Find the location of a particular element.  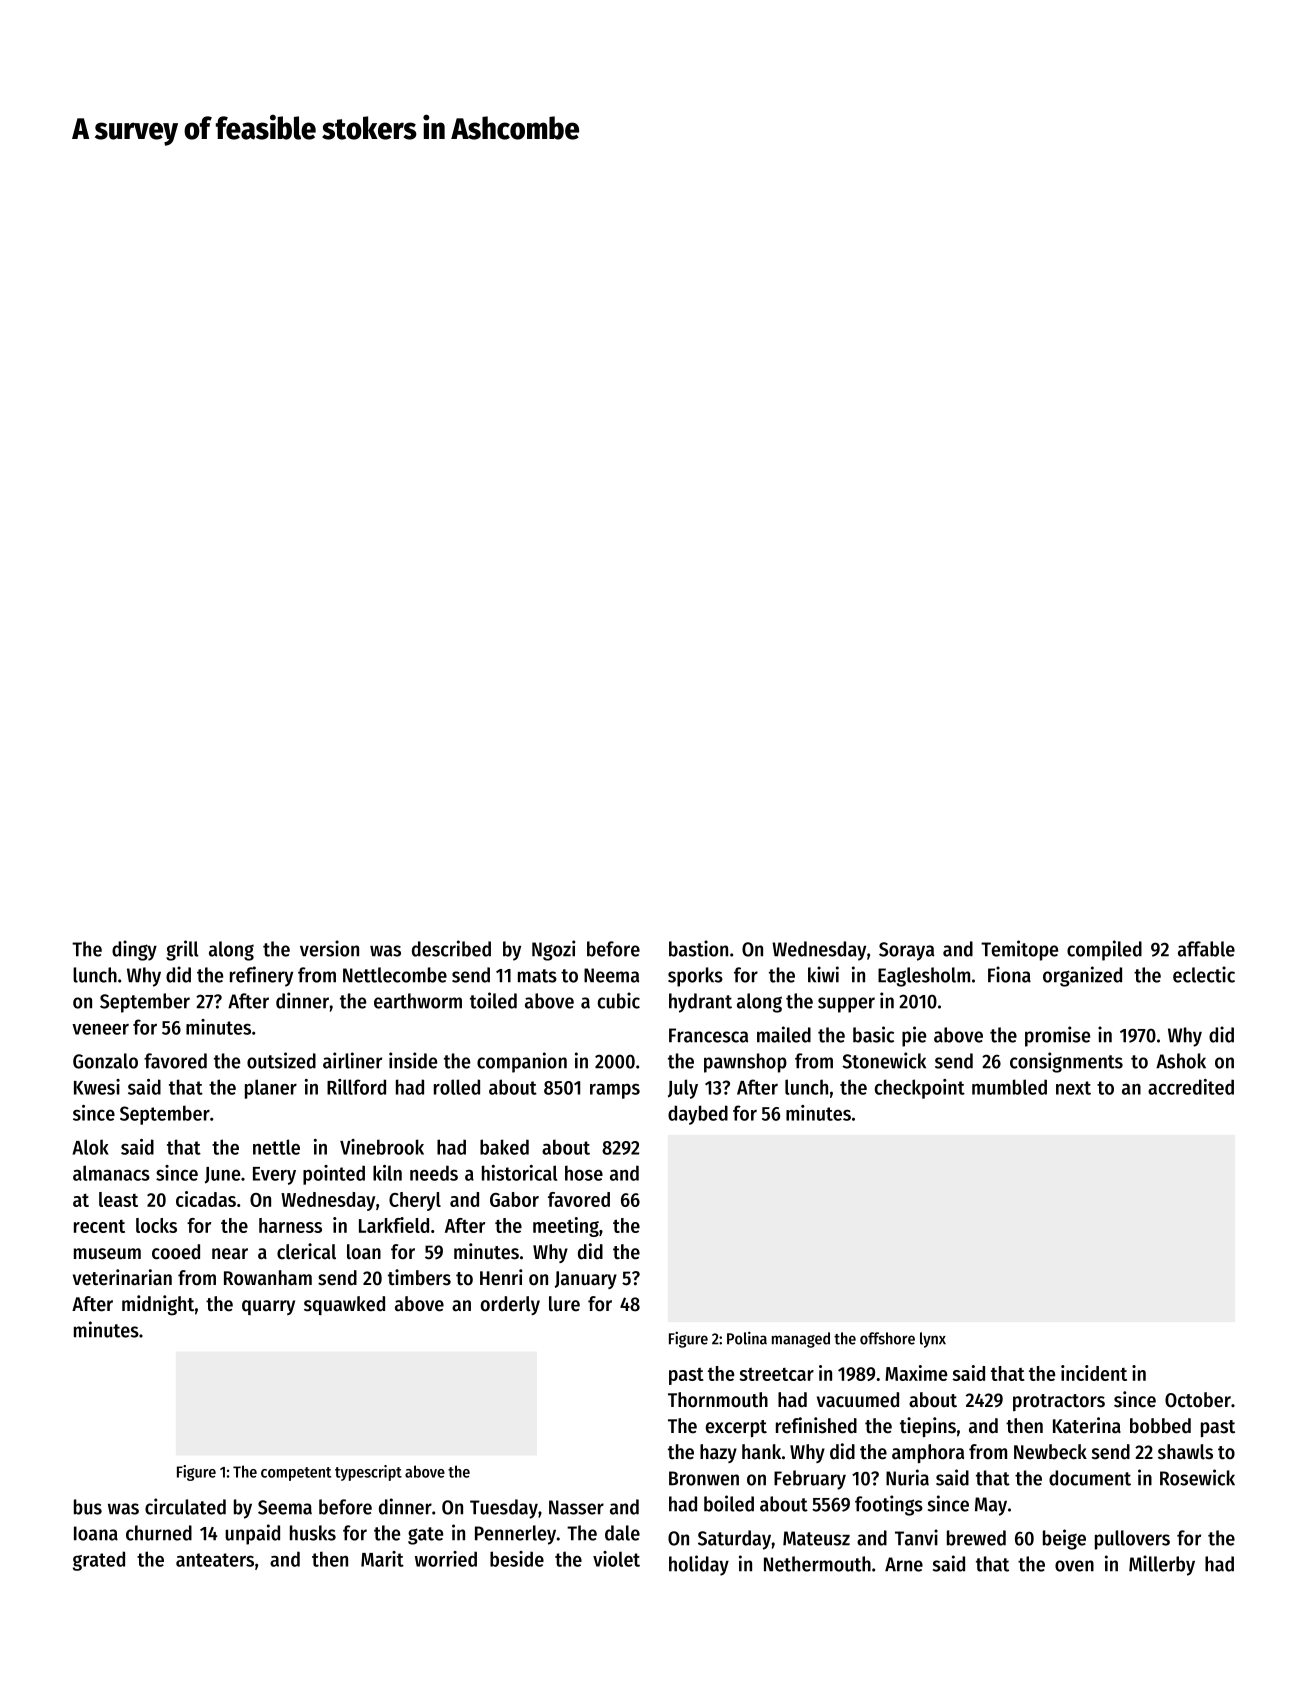

described is located at coordinates (451, 948).
